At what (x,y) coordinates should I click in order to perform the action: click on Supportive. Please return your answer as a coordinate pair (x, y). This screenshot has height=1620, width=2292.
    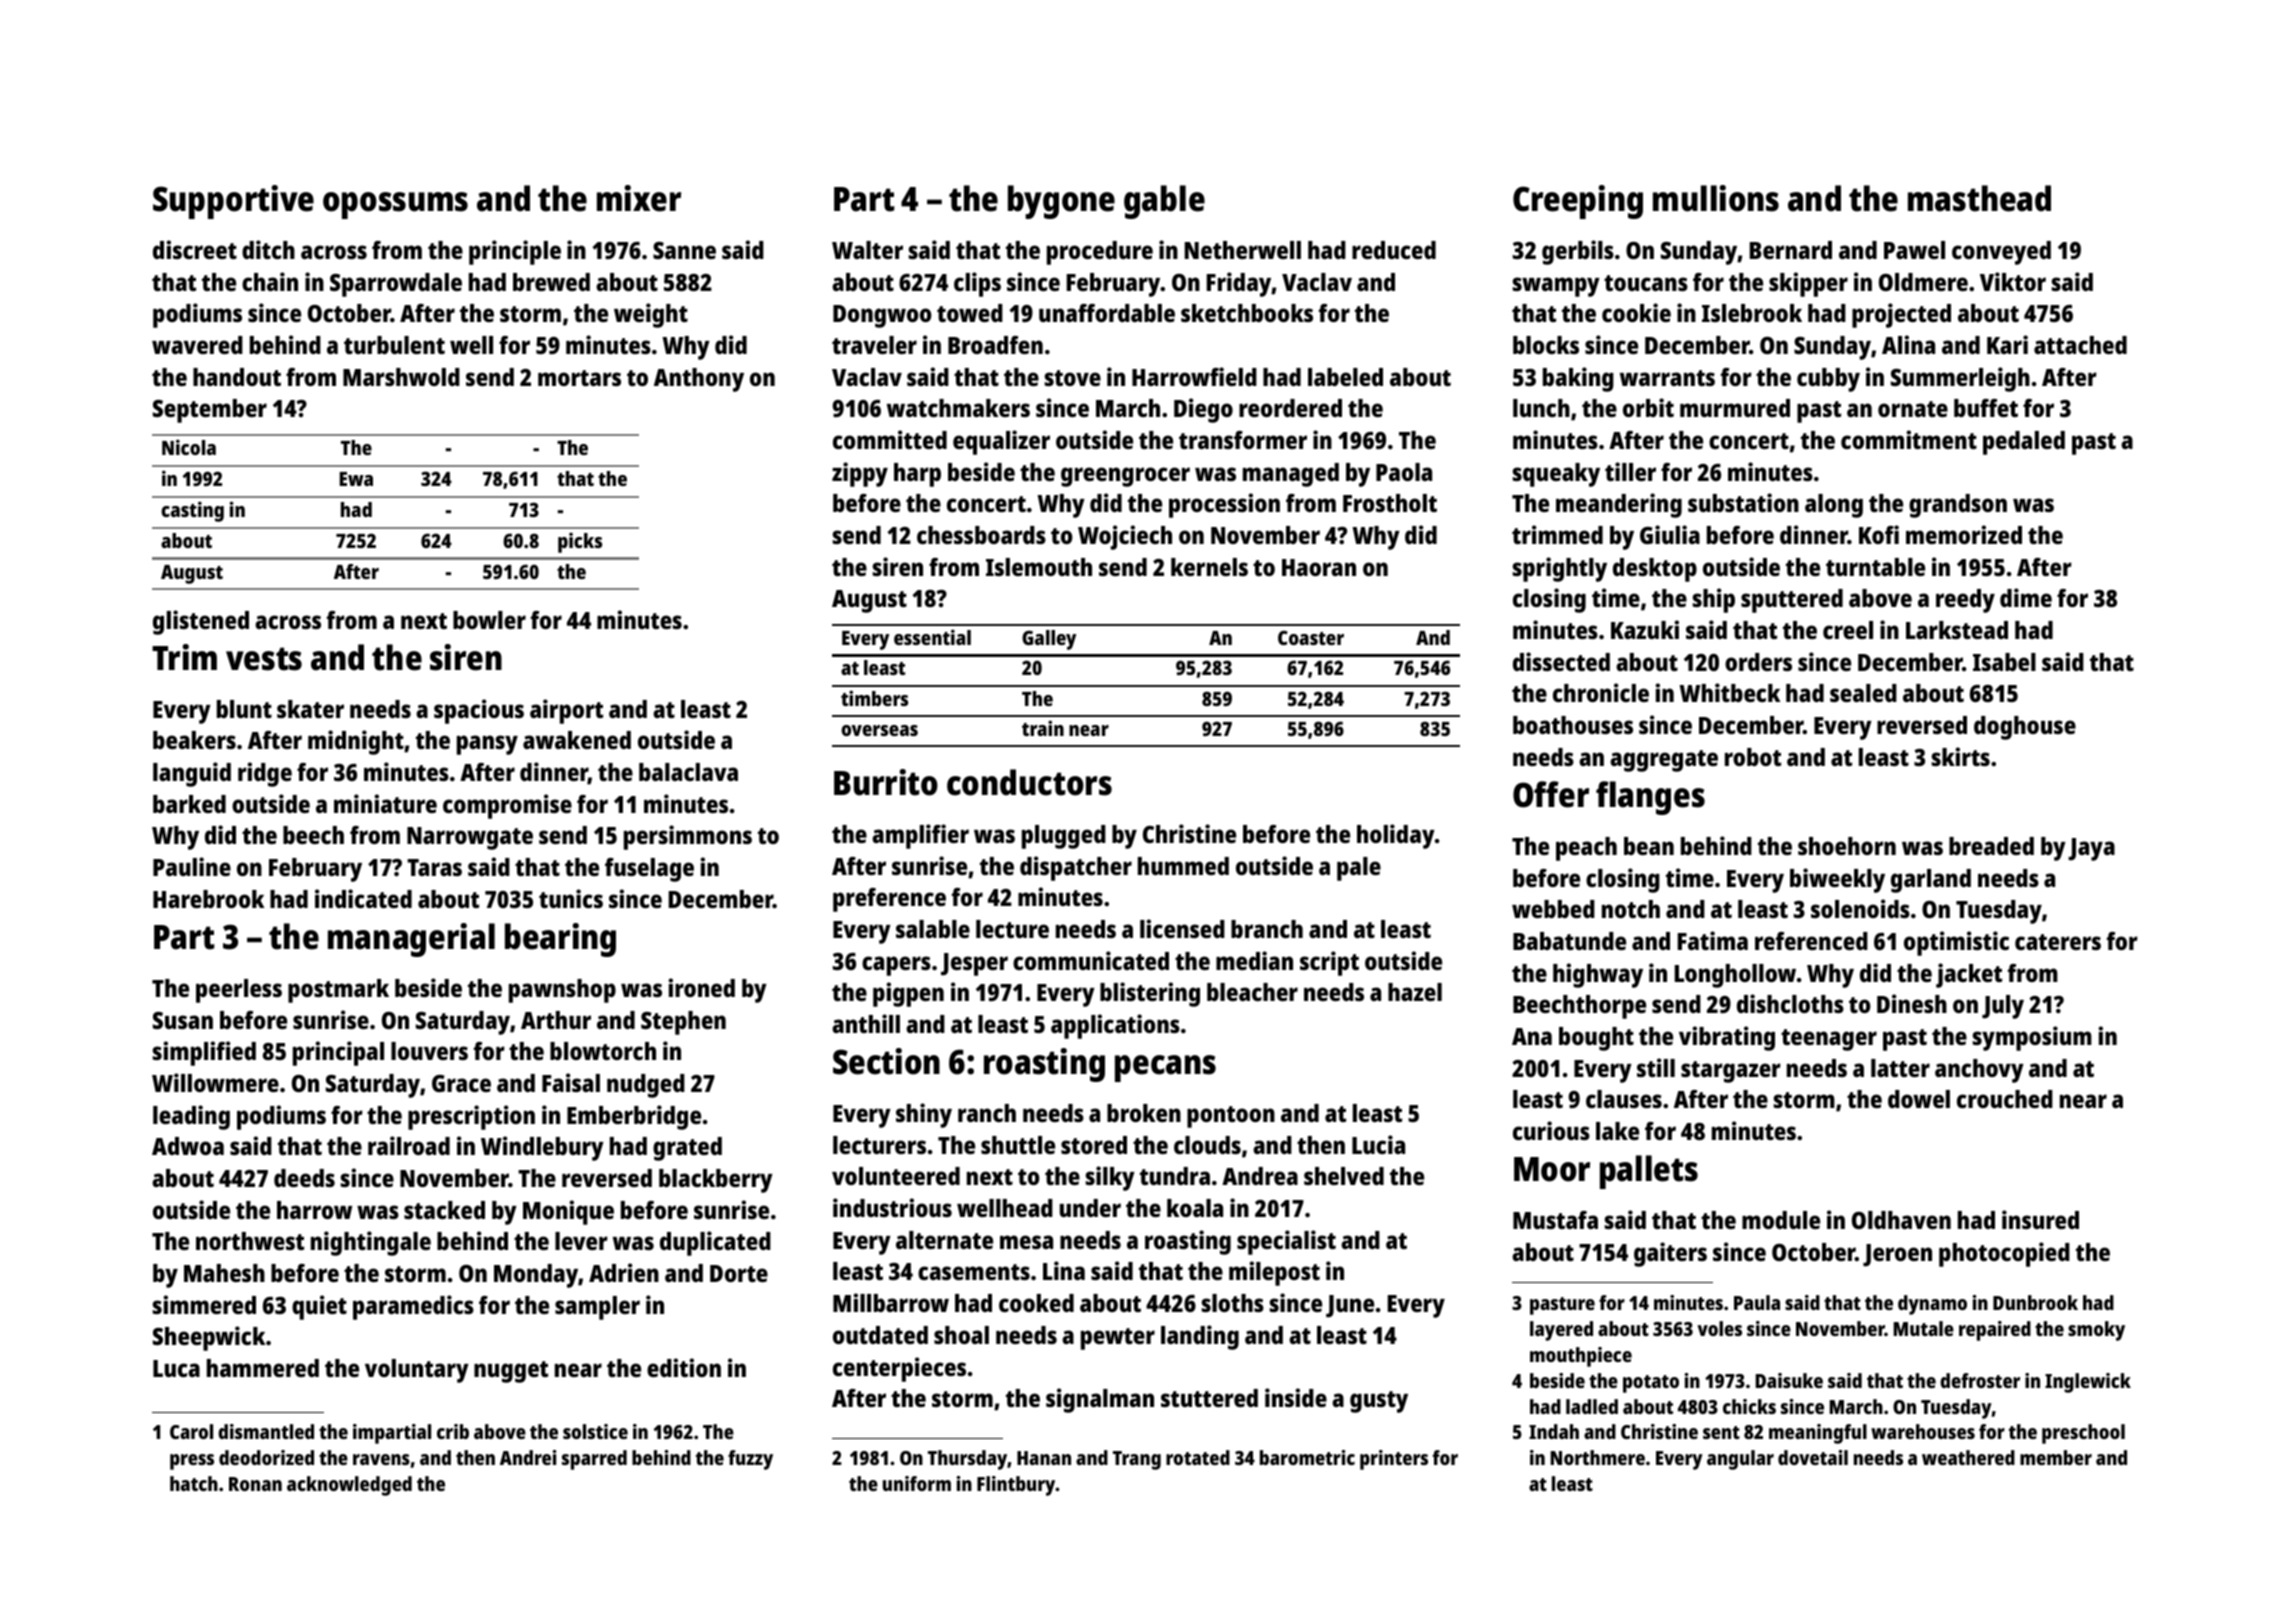
    Looking at the image, I should click on (233, 202).
